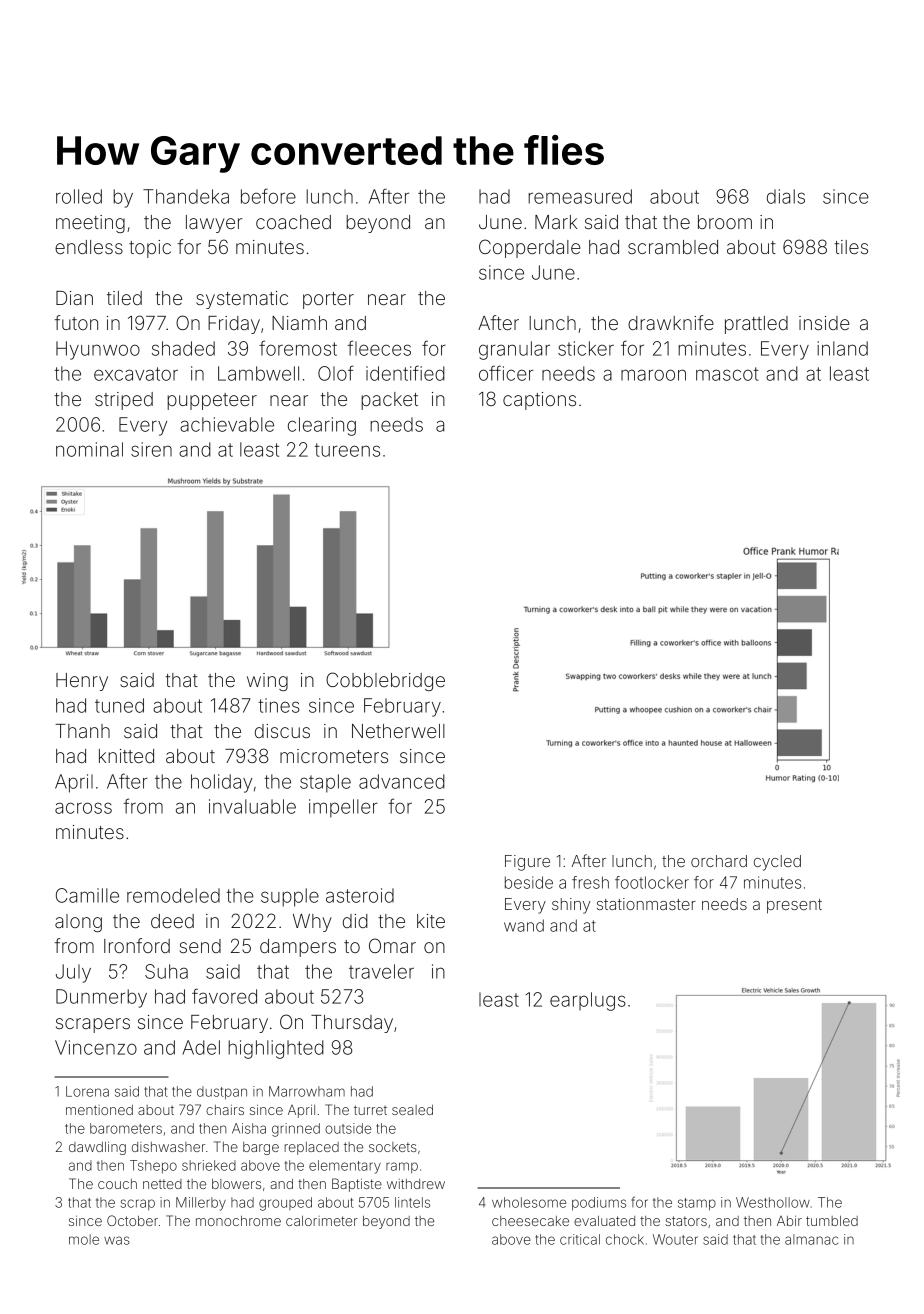  I want to click on inland, so click(842, 348).
